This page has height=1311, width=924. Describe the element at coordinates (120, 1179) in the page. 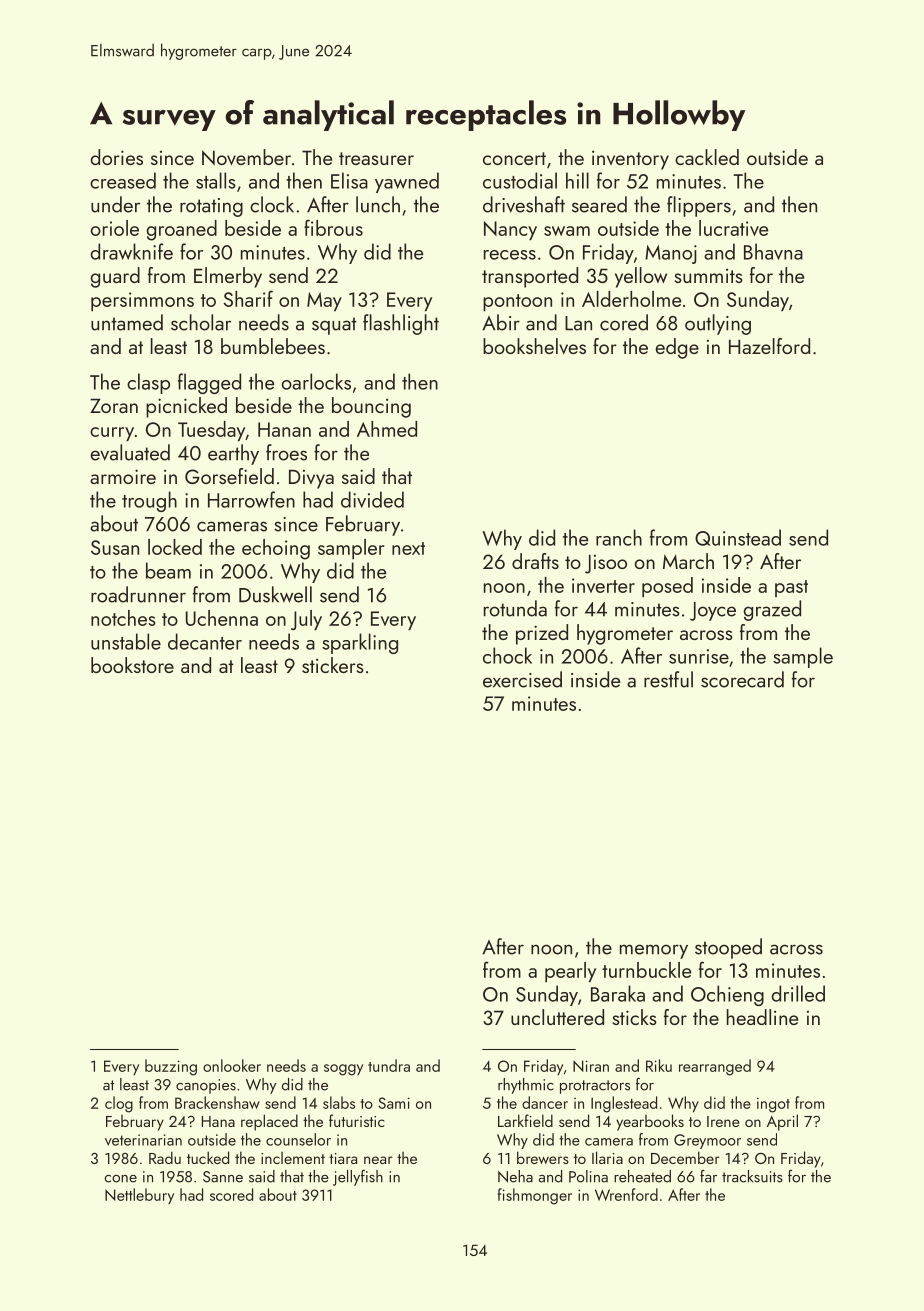

I see `cone` at that location.
